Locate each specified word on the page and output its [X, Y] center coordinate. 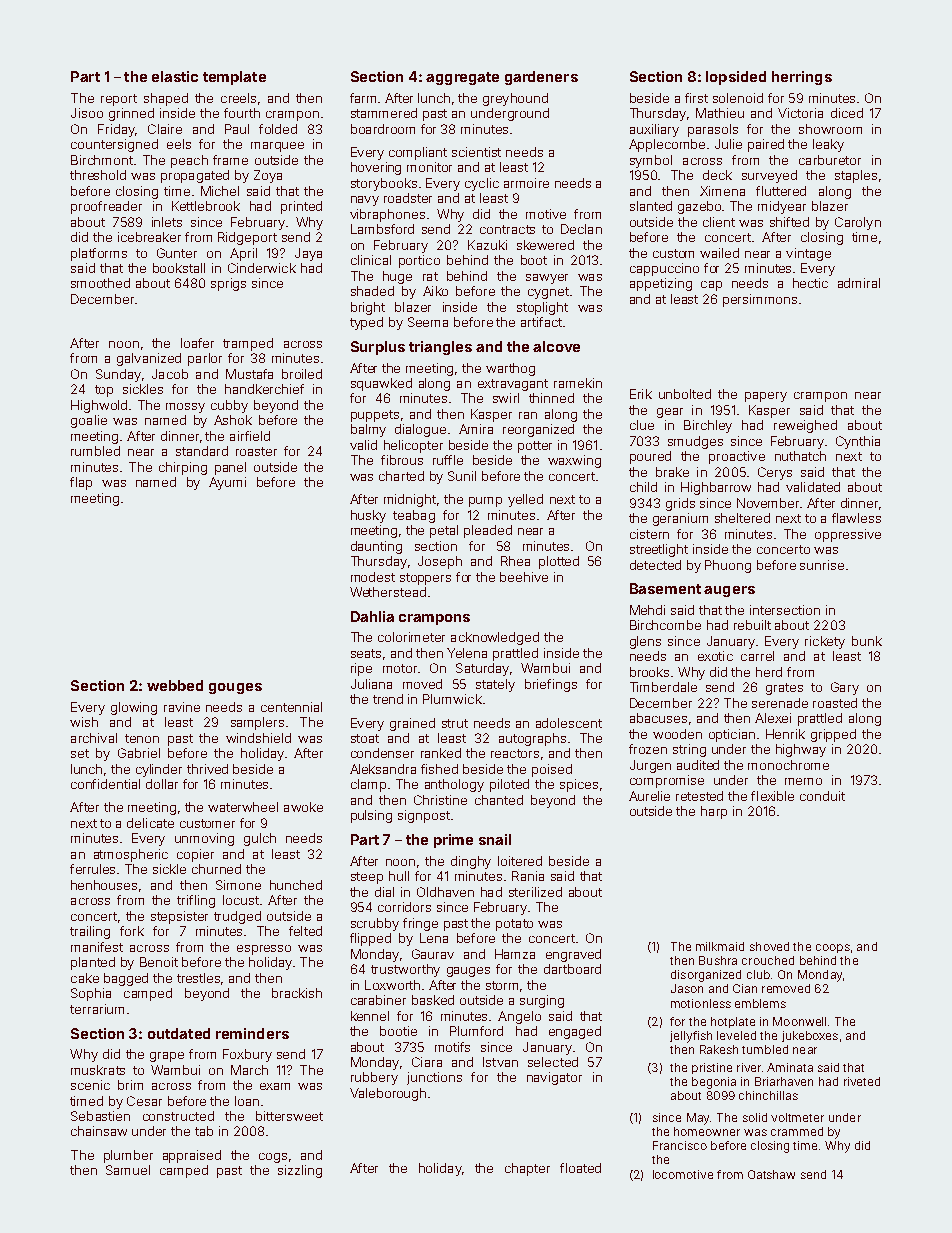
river [749, 1067]
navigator [554, 1078]
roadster [408, 198]
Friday [116, 130]
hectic [810, 283]
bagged [126, 979]
